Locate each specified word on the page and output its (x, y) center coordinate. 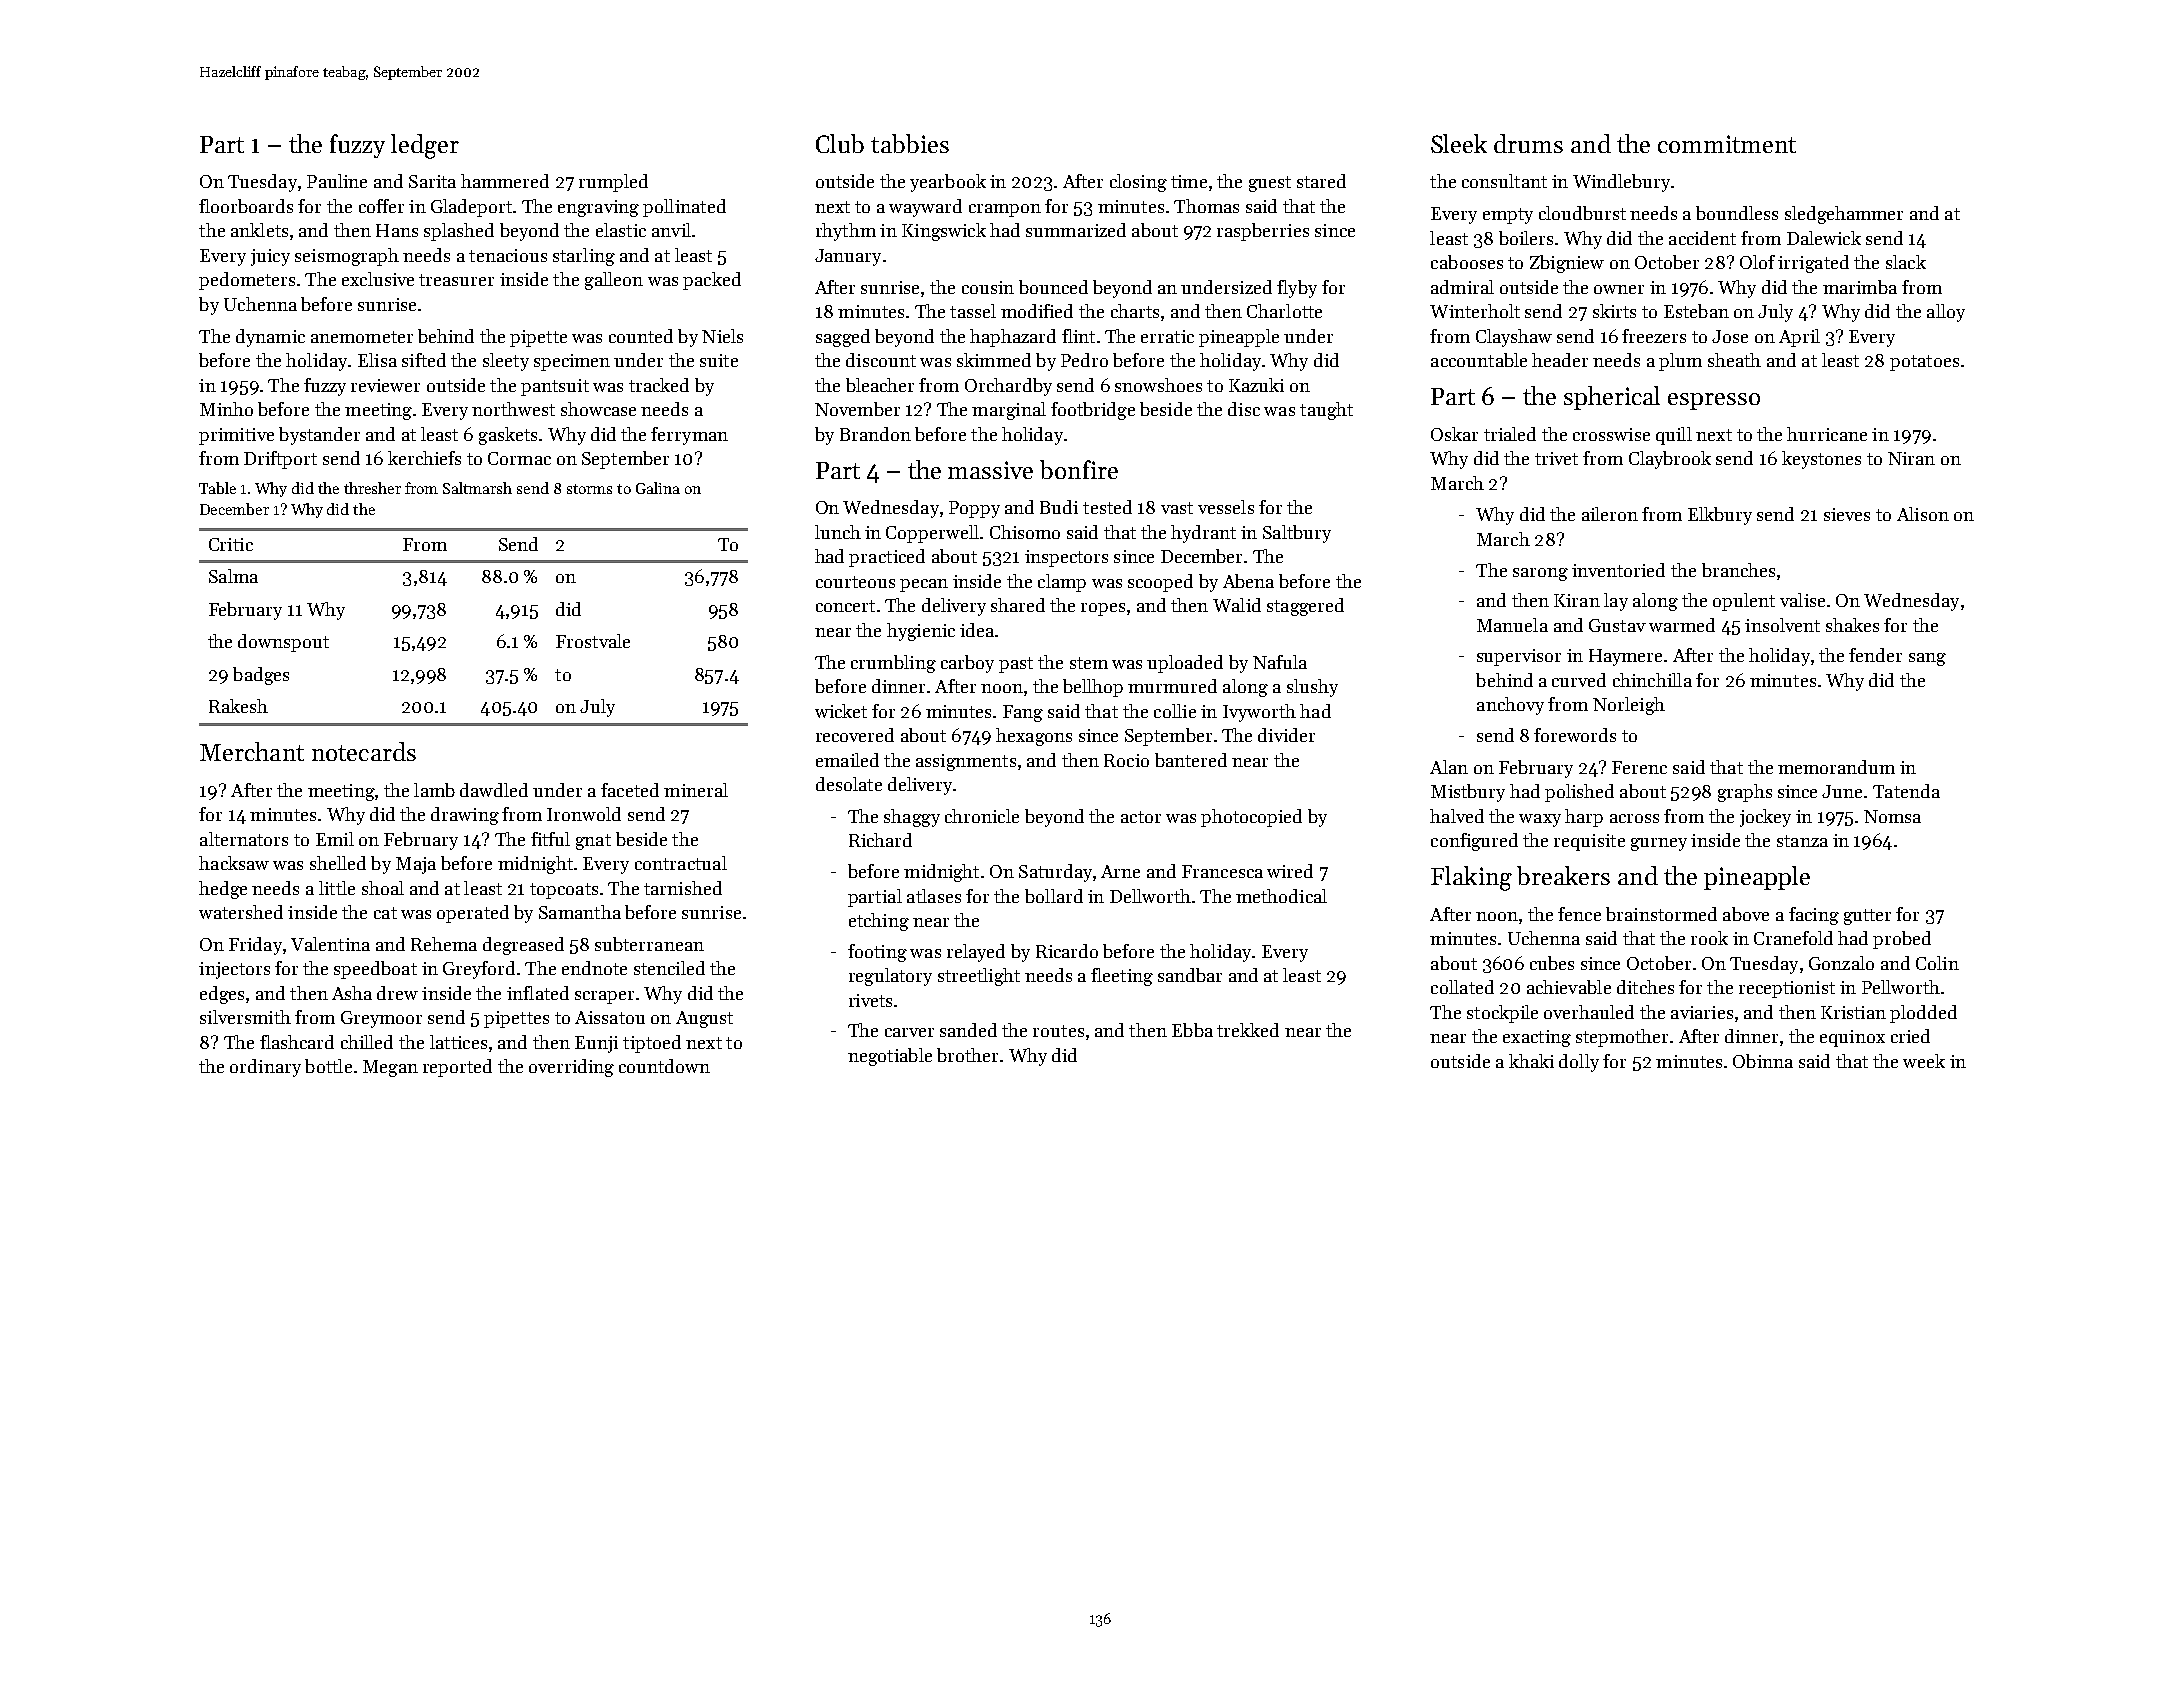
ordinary (265, 1068)
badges (261, 676)
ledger (425, 146)
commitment (1727, 144)
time (1189, 181)
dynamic (270, 338)
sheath (1734, 360)
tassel (973, 311)
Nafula (1280, 662)
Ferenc (1639, 767)
